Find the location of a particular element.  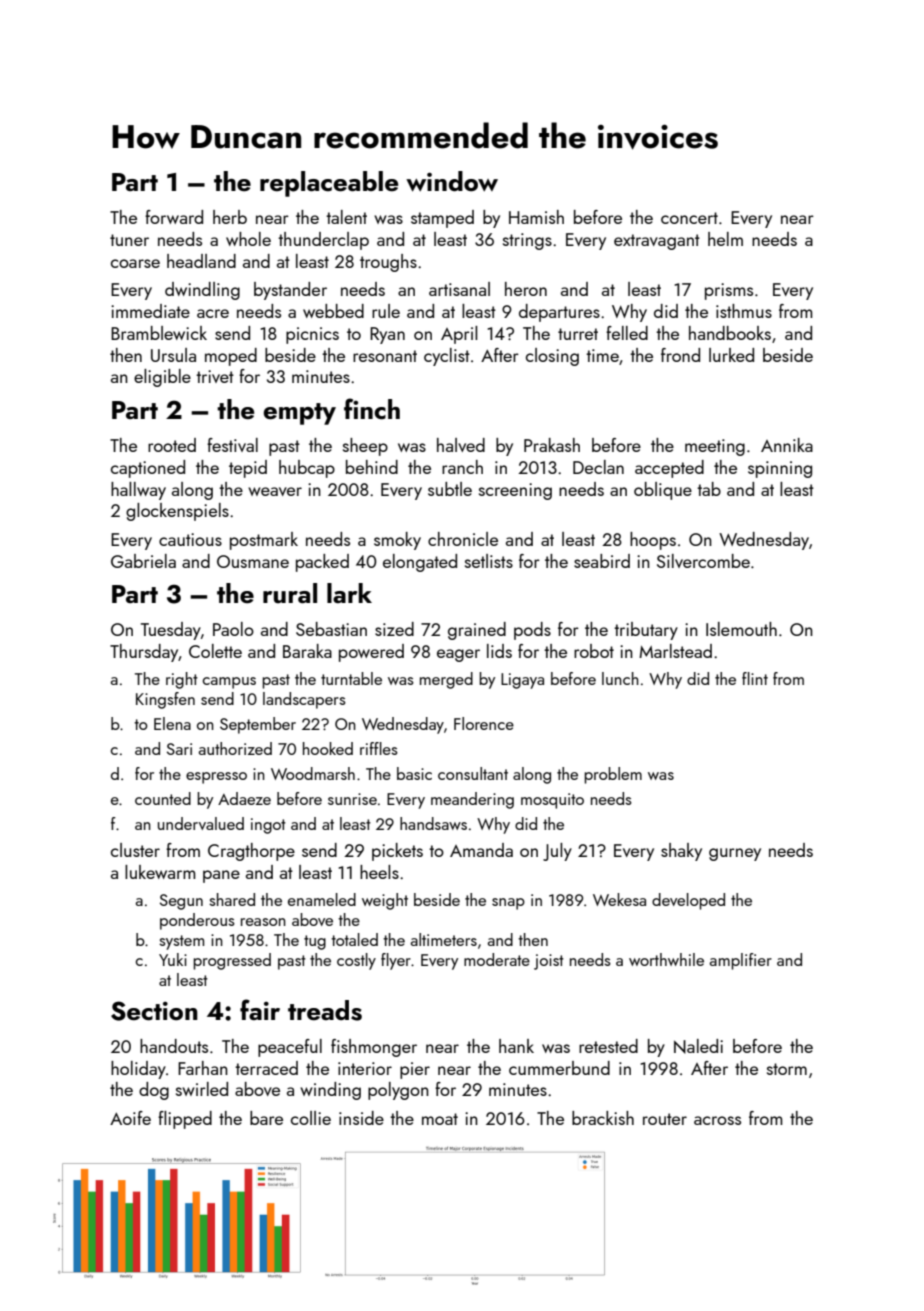

flipped is located at coordinates (185, 1120).
